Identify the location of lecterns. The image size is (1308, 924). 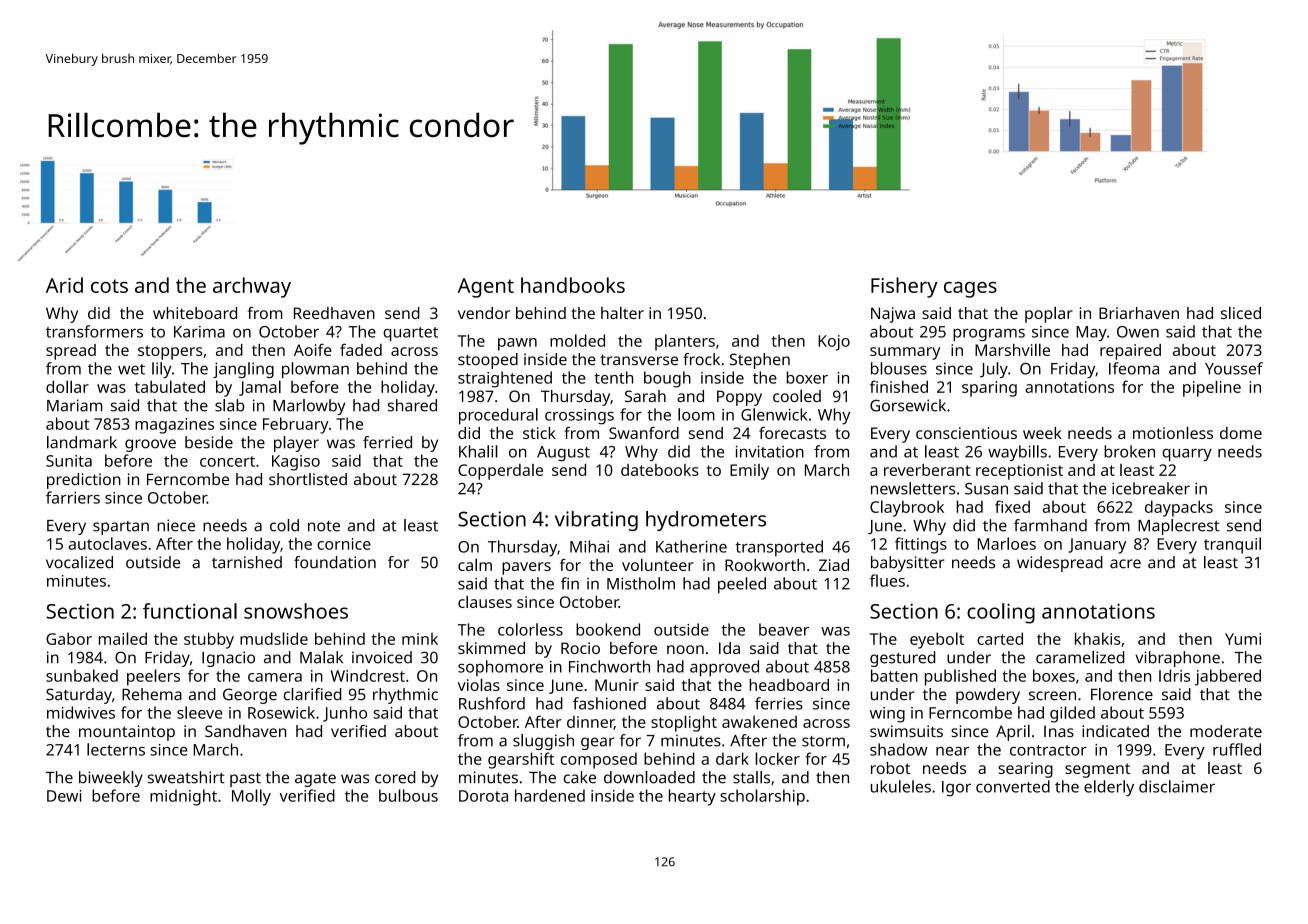
(116, 749).
